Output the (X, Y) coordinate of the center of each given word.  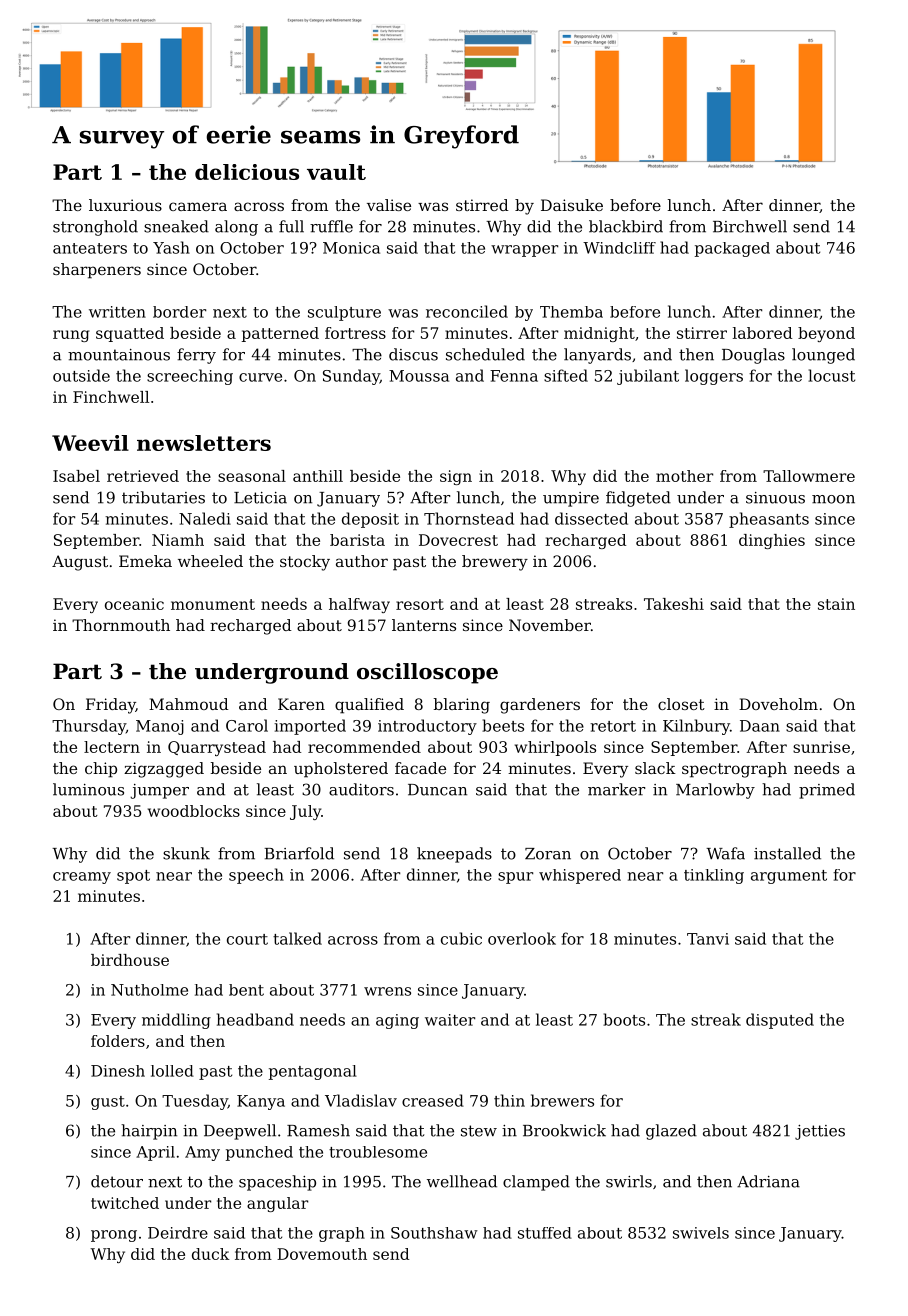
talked (297, 938)
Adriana (768, 1181)
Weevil (90, 443)
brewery (495, 563)
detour (117, 1181)
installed (787, 853)
